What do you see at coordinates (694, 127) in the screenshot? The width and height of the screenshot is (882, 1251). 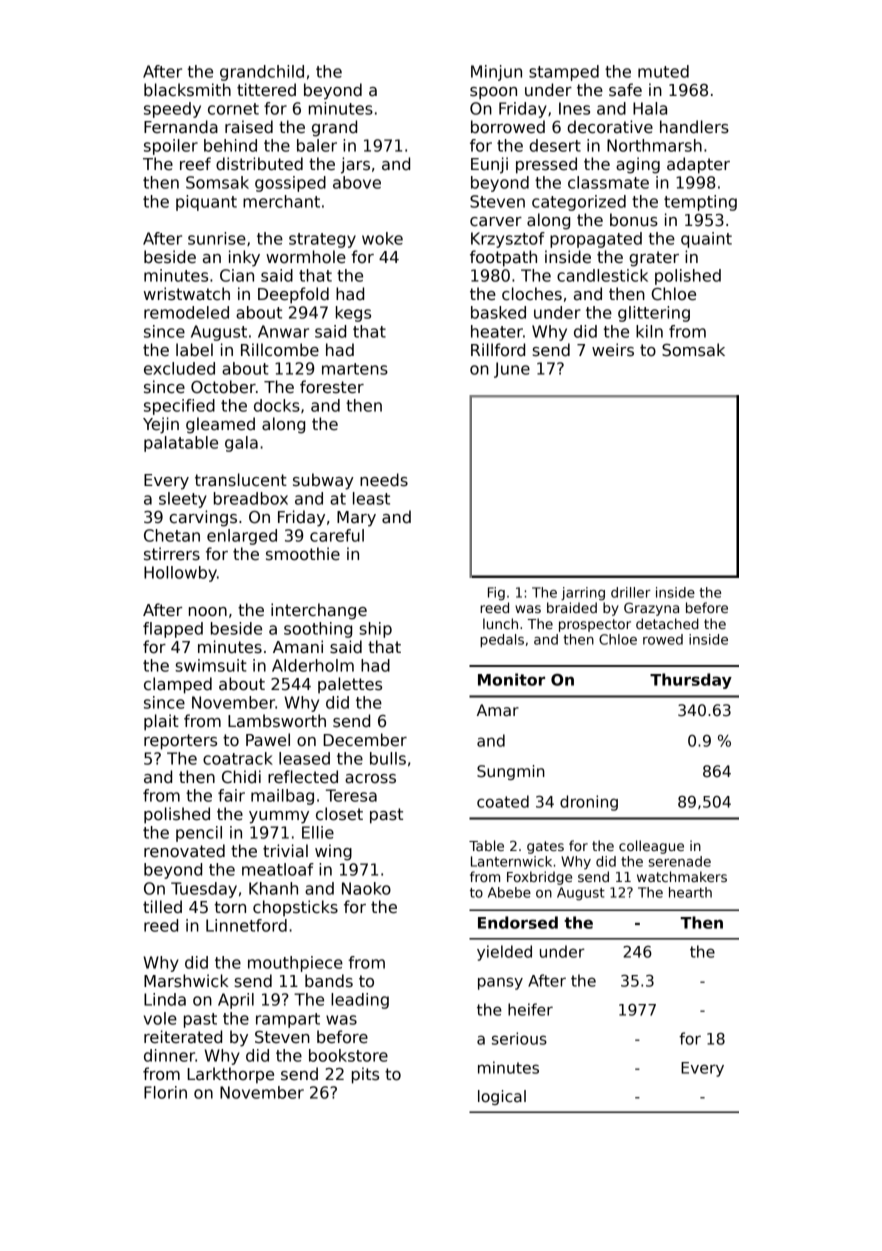 I see `handlers` at bounding box center [694, 127].
